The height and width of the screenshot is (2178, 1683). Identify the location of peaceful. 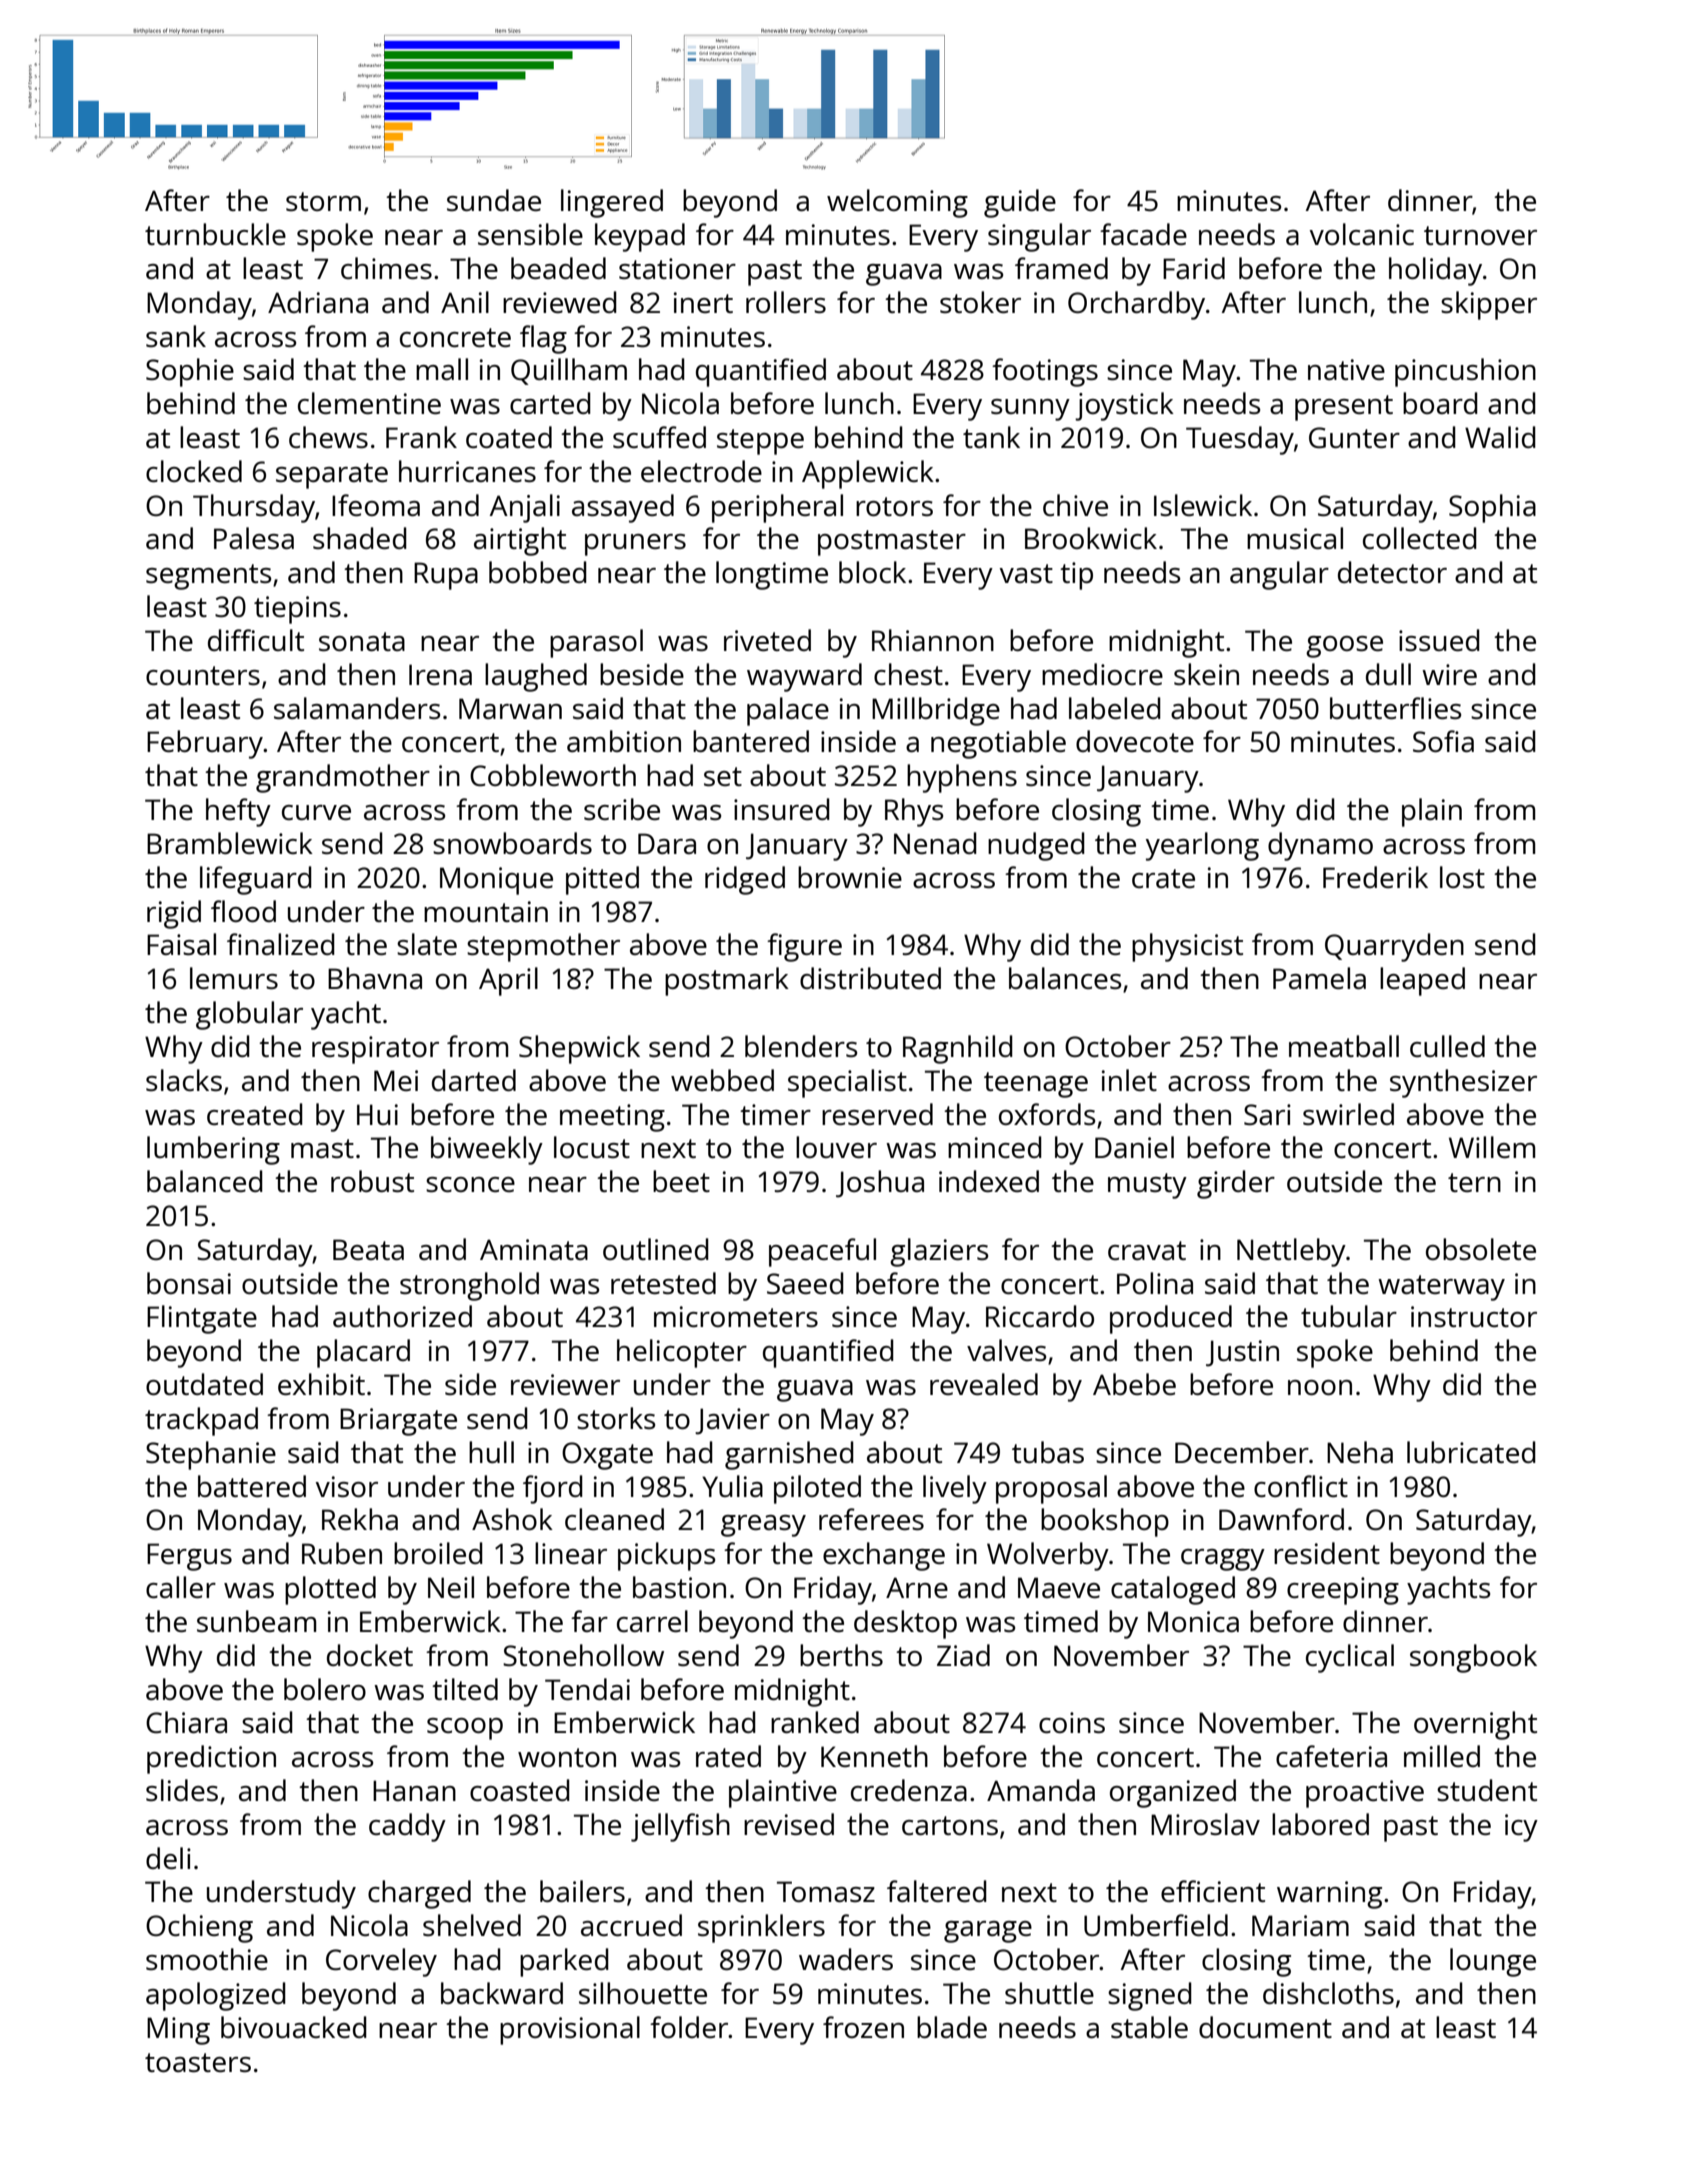
(822, 1252).
